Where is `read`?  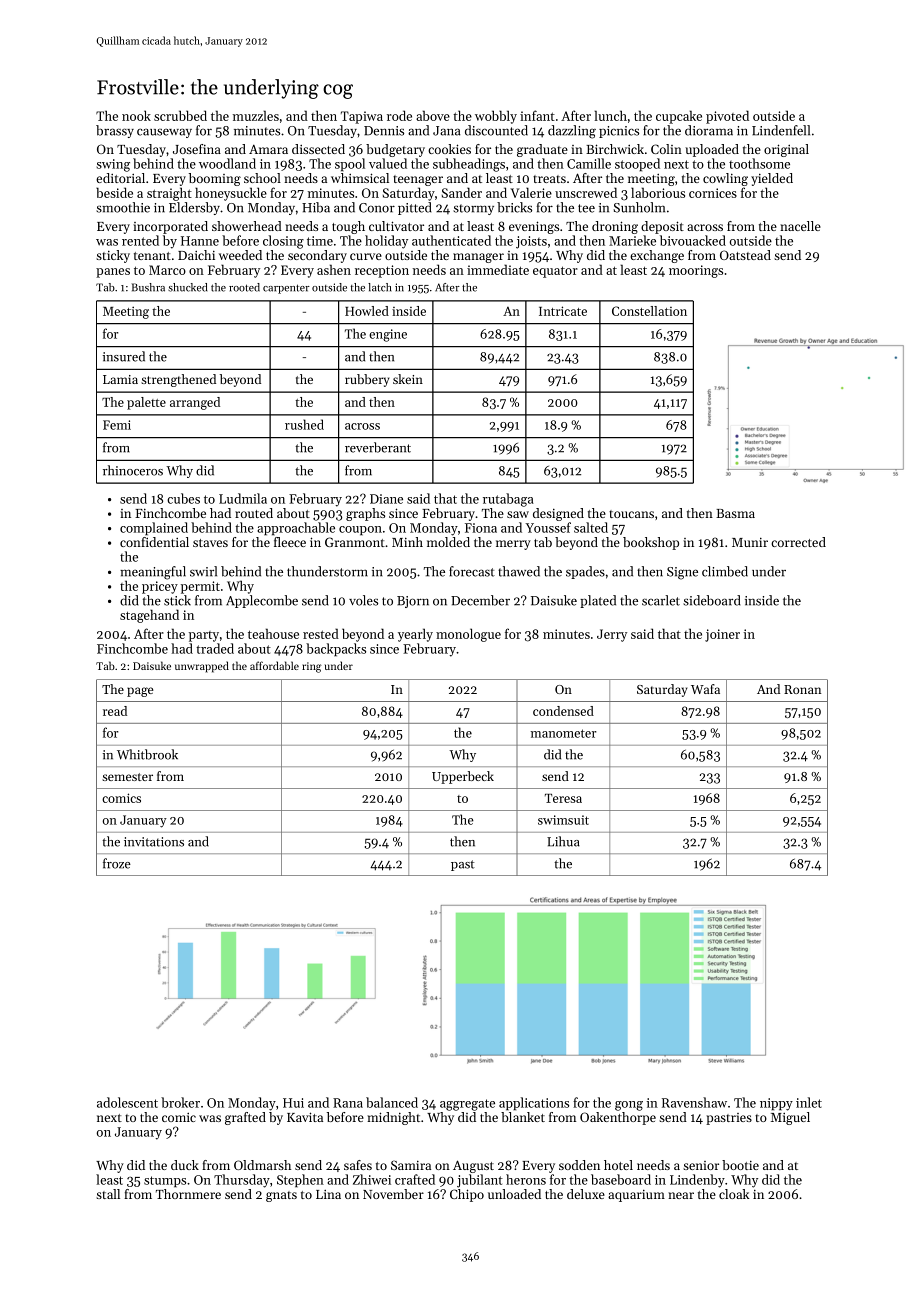
read is located at coordinates (115, 711).
